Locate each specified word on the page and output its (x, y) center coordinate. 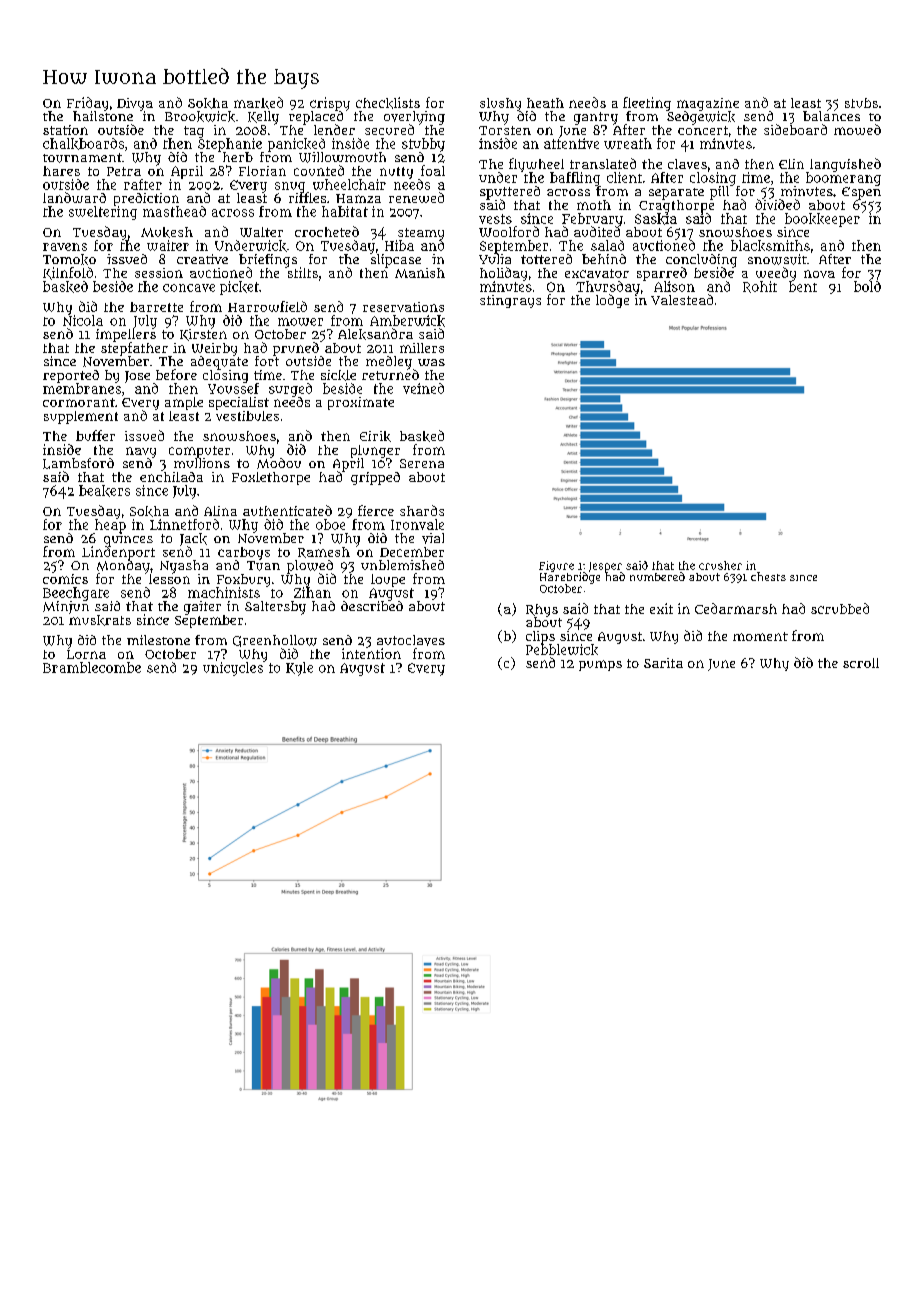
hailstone (103, 116)
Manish (420, 273)
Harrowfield (267, 306)
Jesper (605, 567)
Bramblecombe (92, 667)
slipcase (396, 261)
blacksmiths (770, 245)
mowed (857, 129)
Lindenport (118, 553)
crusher (720, 565)
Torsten (505, 130)
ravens (65, 247)
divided (777, 204)
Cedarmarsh (736, 608)
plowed (310, 567)
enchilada (171, 477)
